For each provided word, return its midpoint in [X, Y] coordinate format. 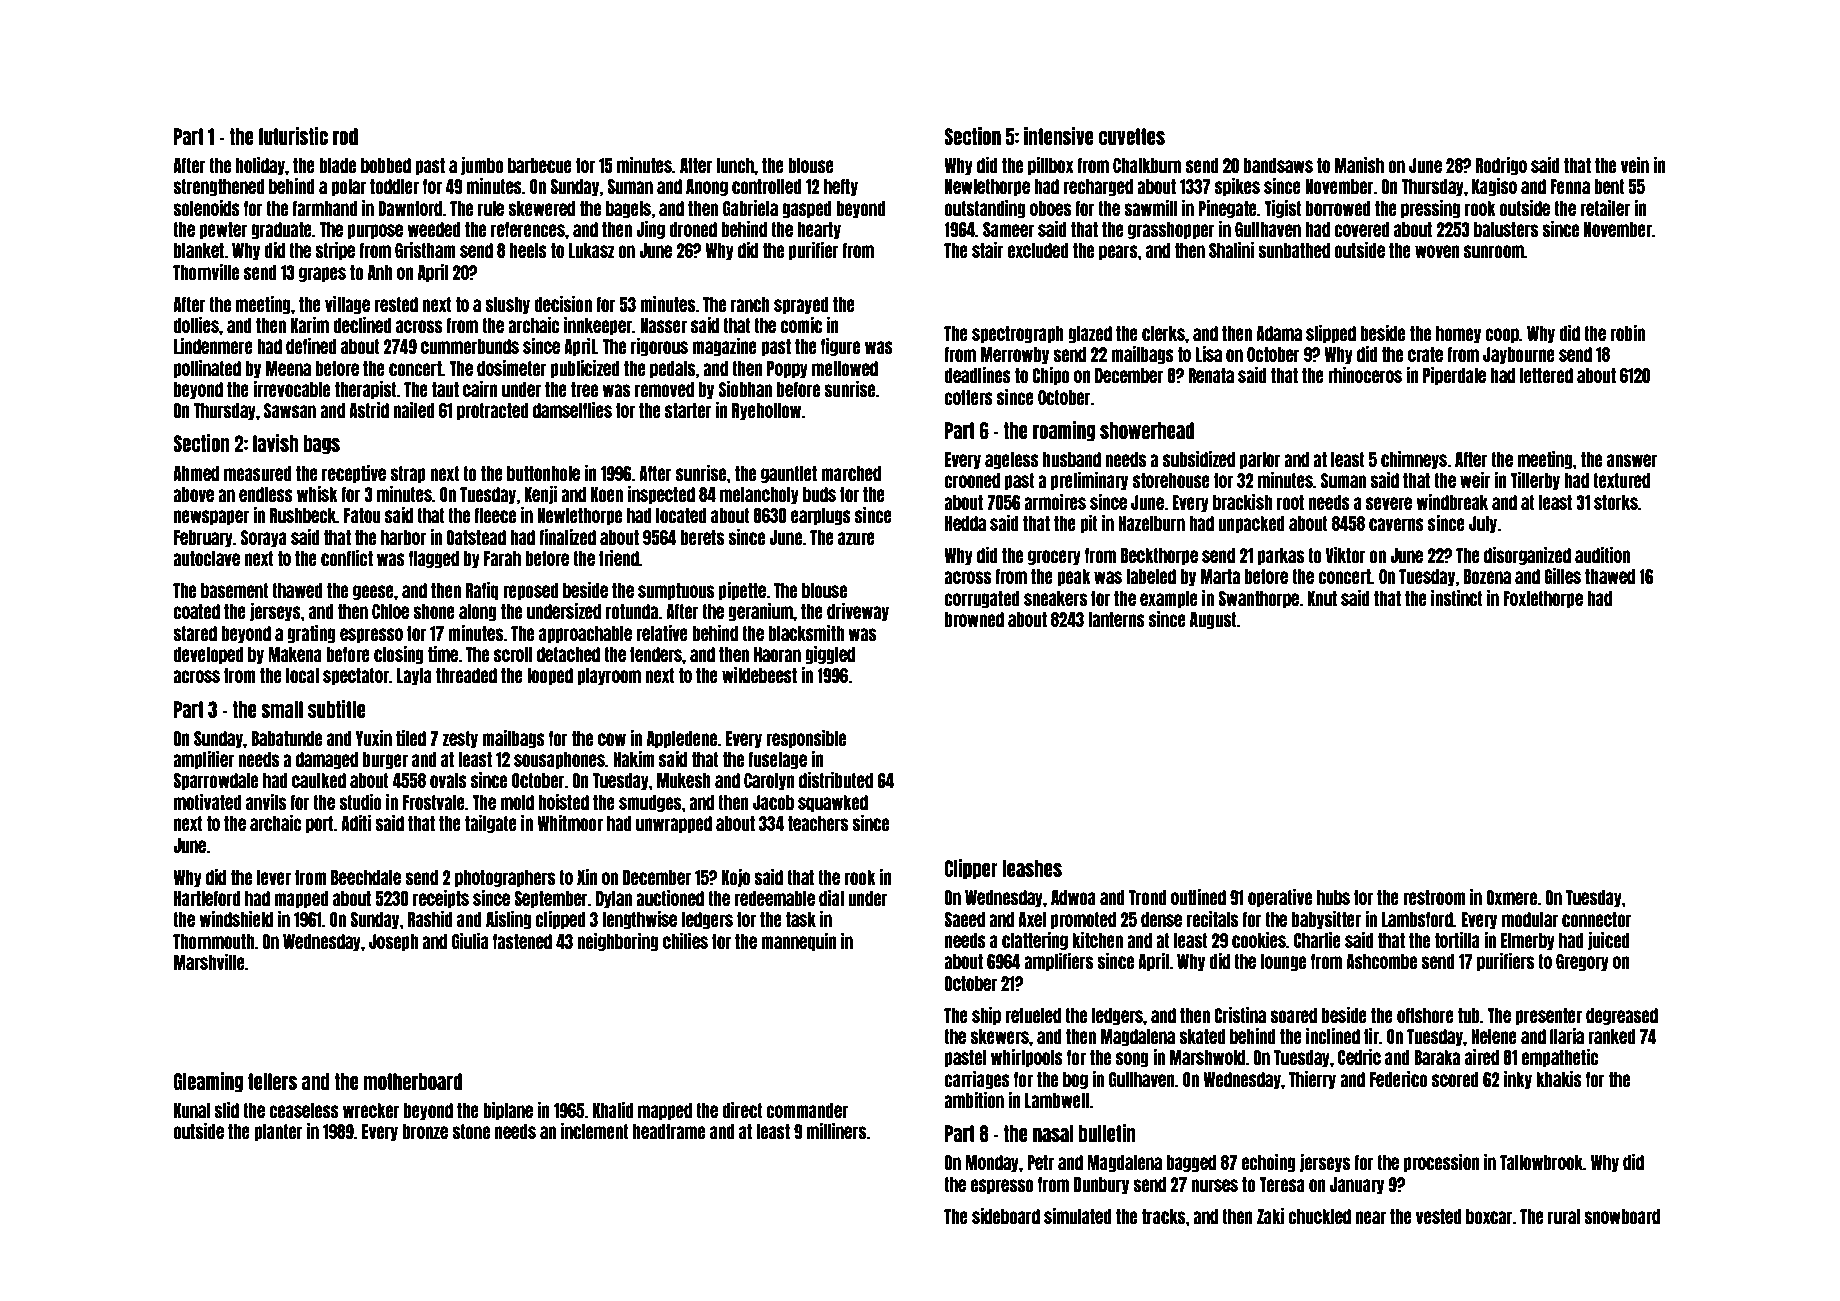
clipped [560, 920]
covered [1362, 229]
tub [1469, 1015]
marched [851, 473]
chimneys [1414, 460]
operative [1280, 898]
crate [1425, 354]
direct [742, 1110]
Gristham [425, 250]
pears [1118, 252]
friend [619, 558]
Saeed [964, 919]
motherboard [413, 1081]
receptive [354, 474]
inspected [661, 495]
